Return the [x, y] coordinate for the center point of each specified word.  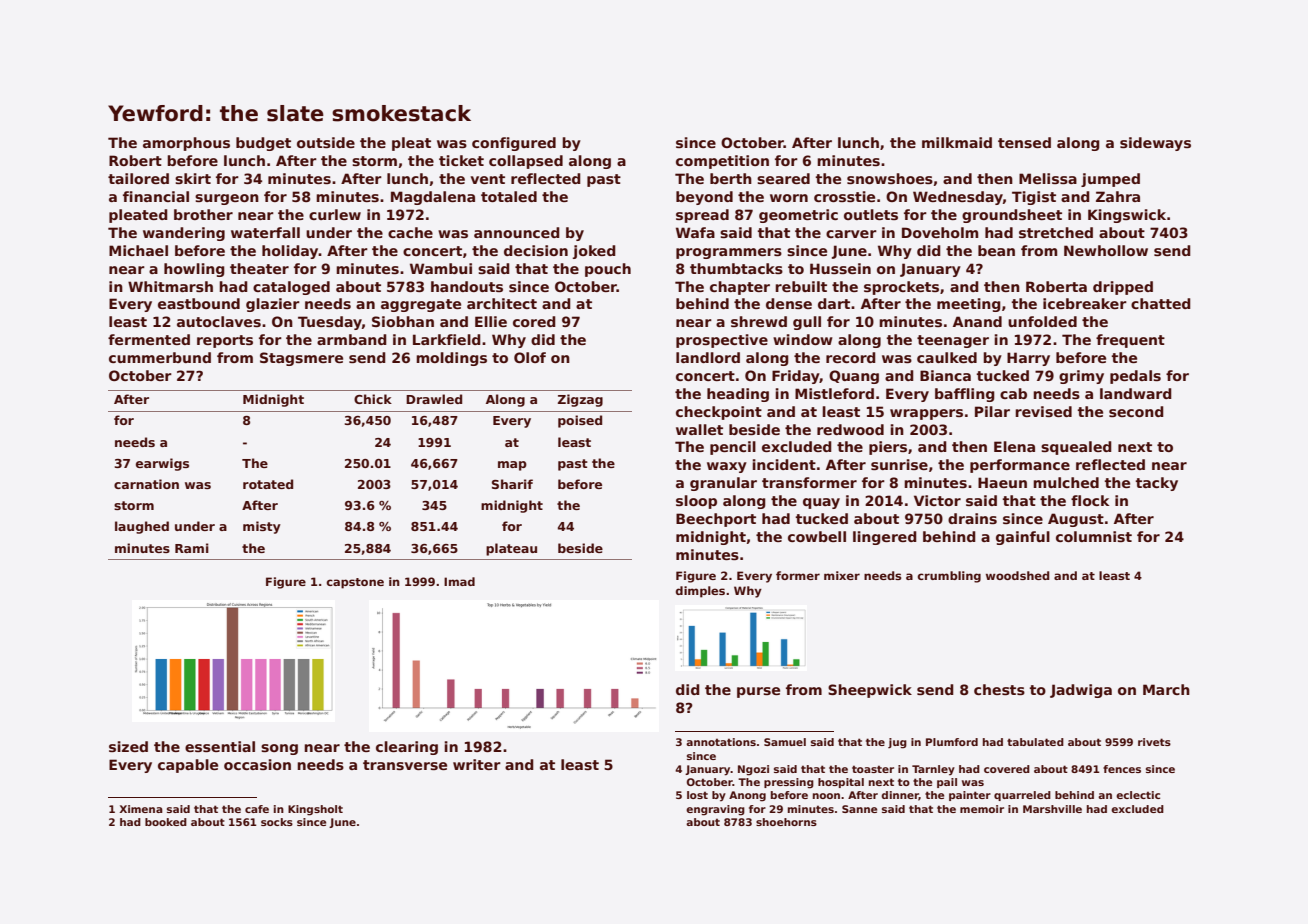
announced [517, 232]
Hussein [840, 268]
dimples [700, 592]
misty [262, 527]
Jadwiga [1081, 691]
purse [758, 692]
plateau [511, 549]
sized [128, 746]
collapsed [526, 162]
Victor [937, 500]
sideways [1155, 144]
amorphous [186, 144]
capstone [355, 583]
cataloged [291, 288]
